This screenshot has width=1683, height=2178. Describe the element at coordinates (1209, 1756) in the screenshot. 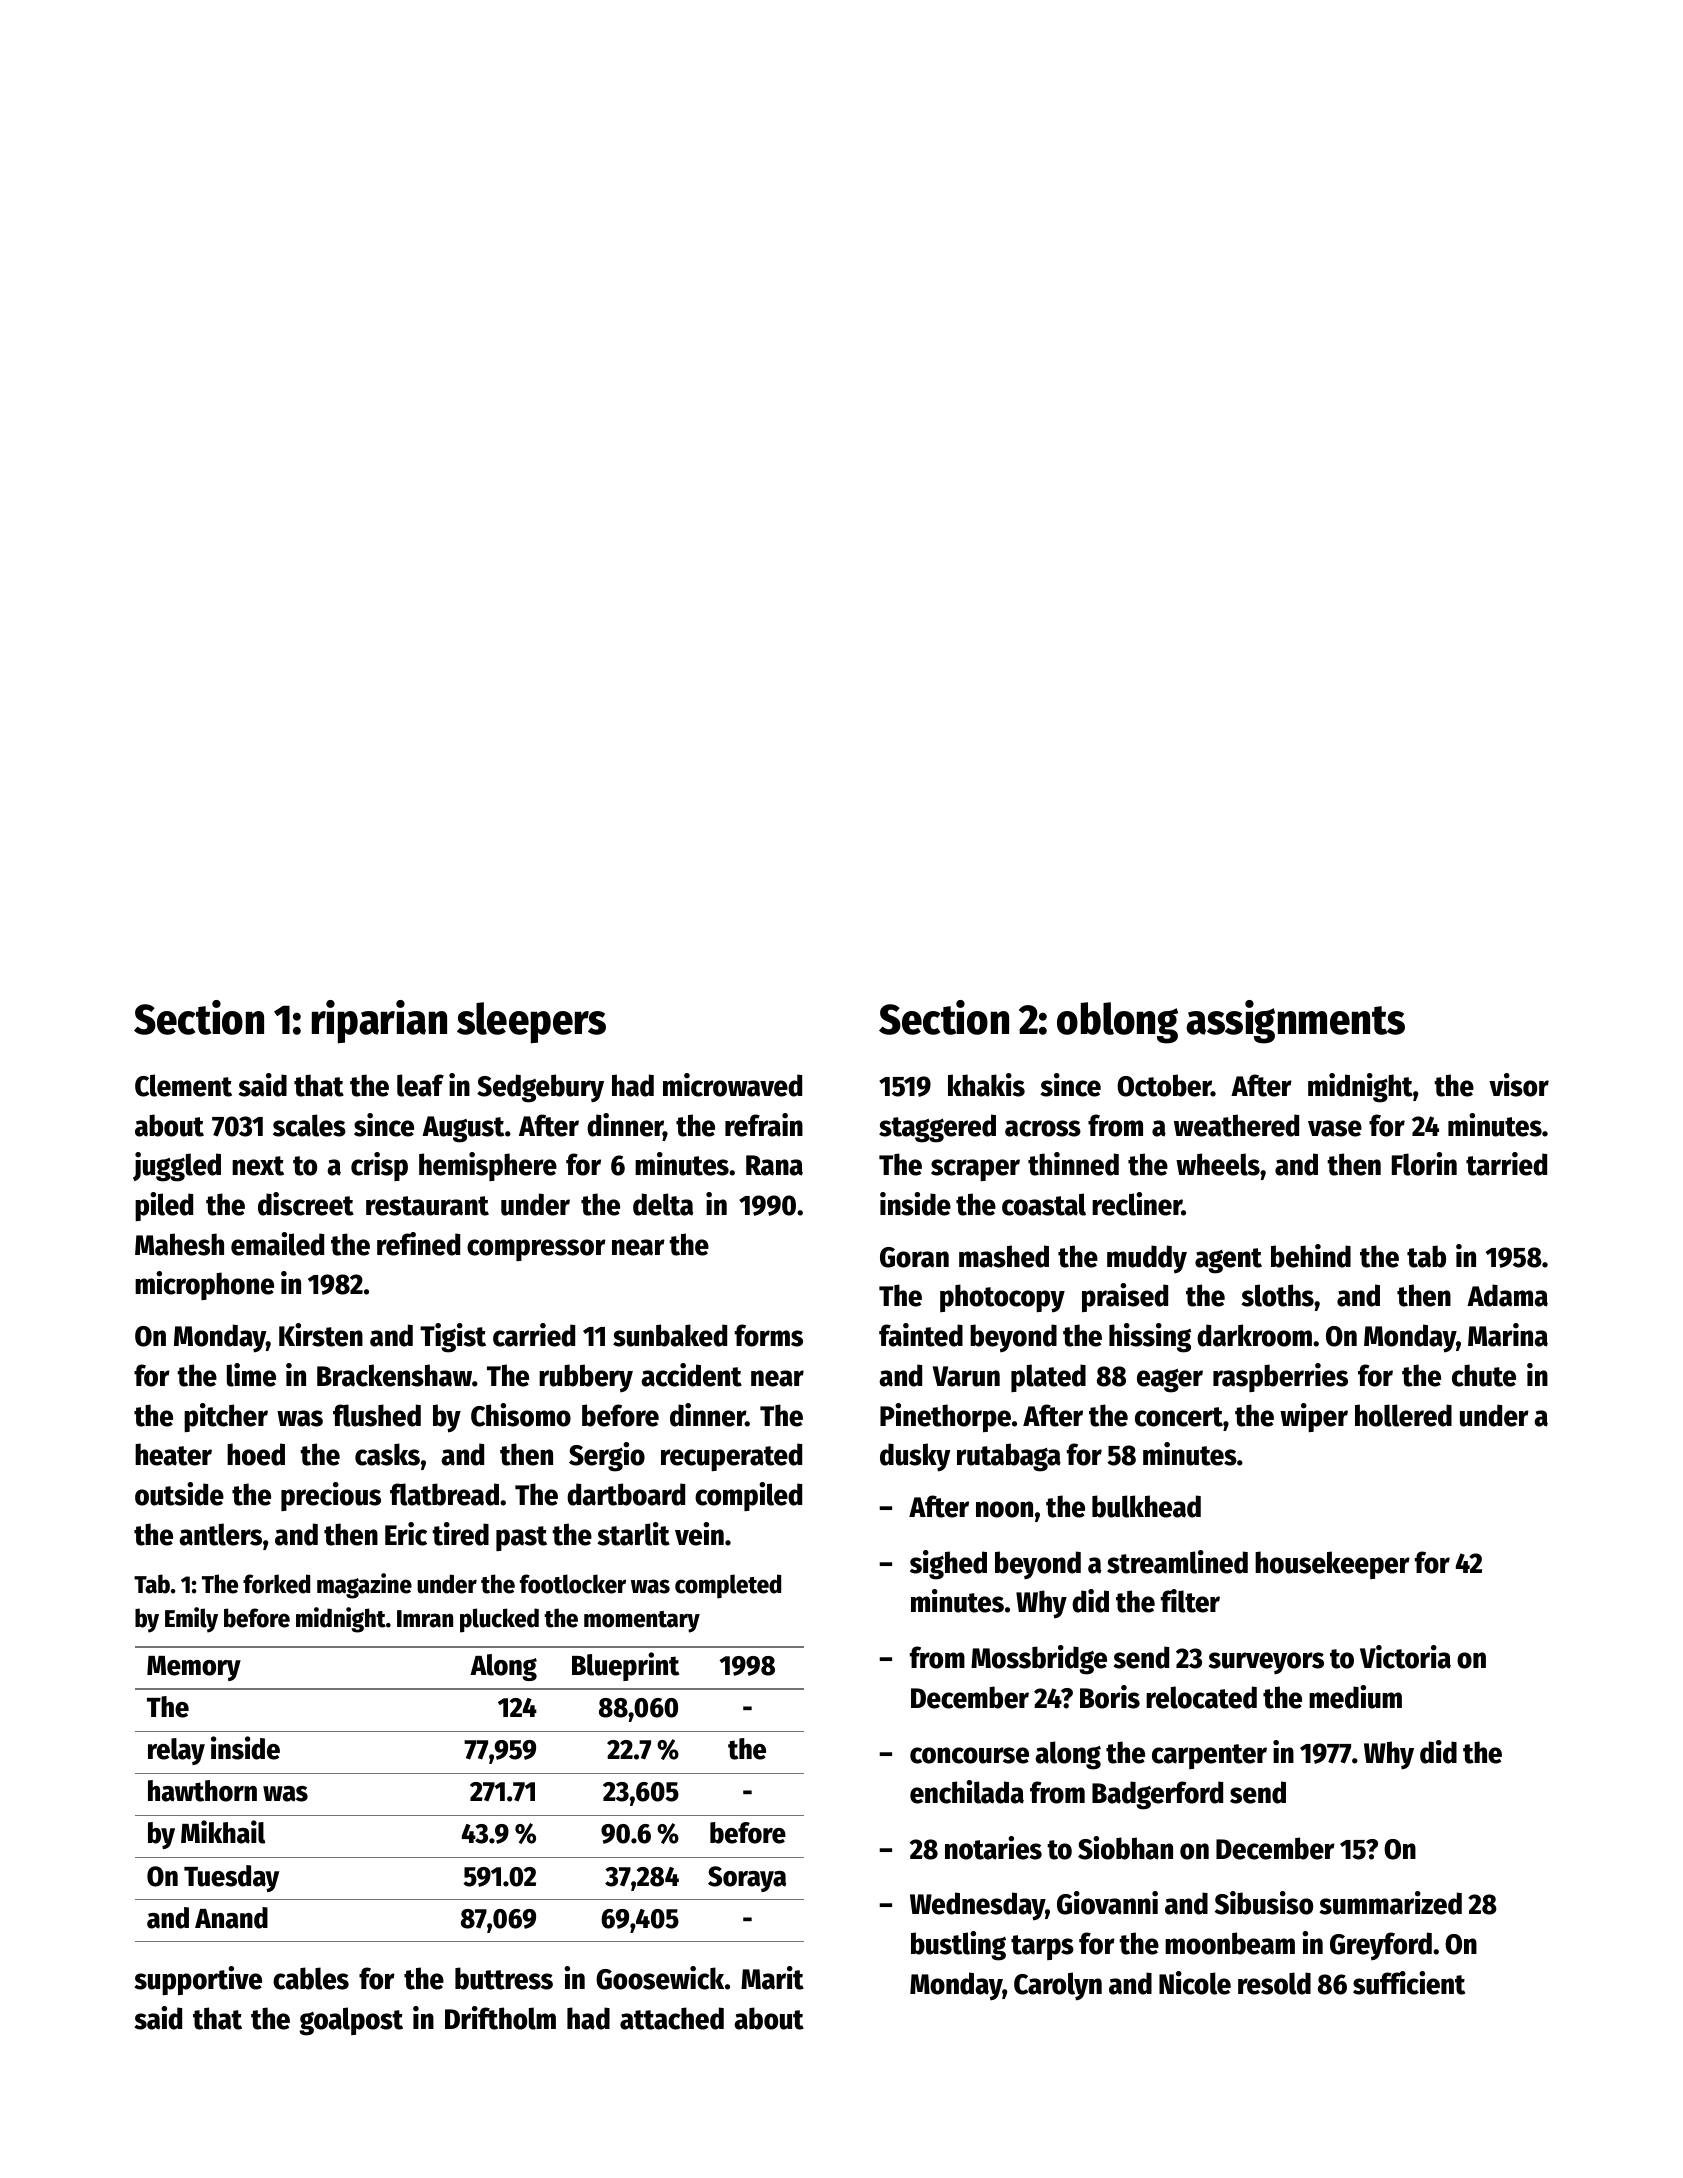

I see `carpenter` at that location.
